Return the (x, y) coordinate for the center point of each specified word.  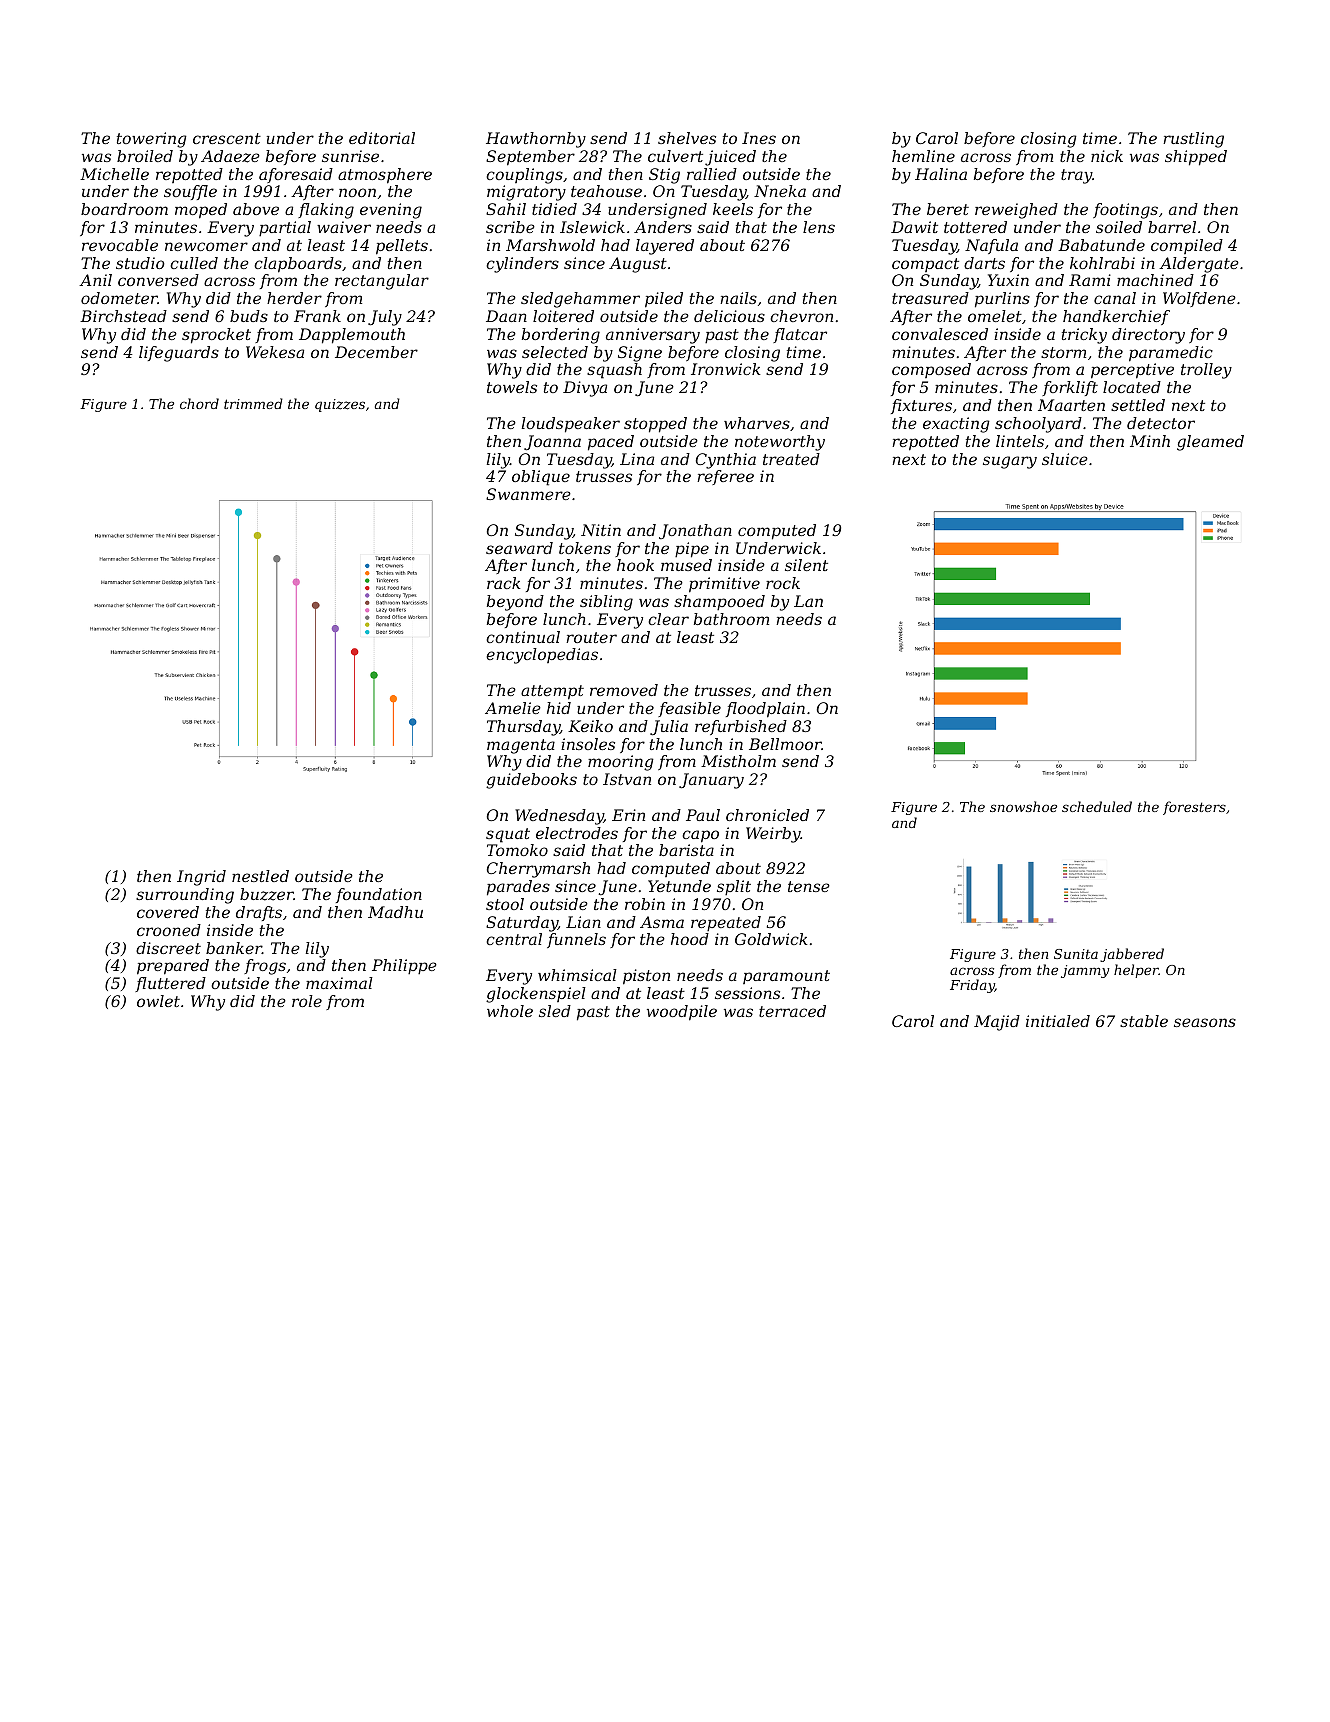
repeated (726, 923)
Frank (317, 316)
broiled (145, 156)
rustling (1193, 140)
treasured (930, 298)
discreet (168, 948)
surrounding (185, 896)
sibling (606, 603)
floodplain (765, 710)
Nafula (991, 246)
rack (504, 583)
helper (1136, 971)
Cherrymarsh (538, 870)
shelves (687, 138)
